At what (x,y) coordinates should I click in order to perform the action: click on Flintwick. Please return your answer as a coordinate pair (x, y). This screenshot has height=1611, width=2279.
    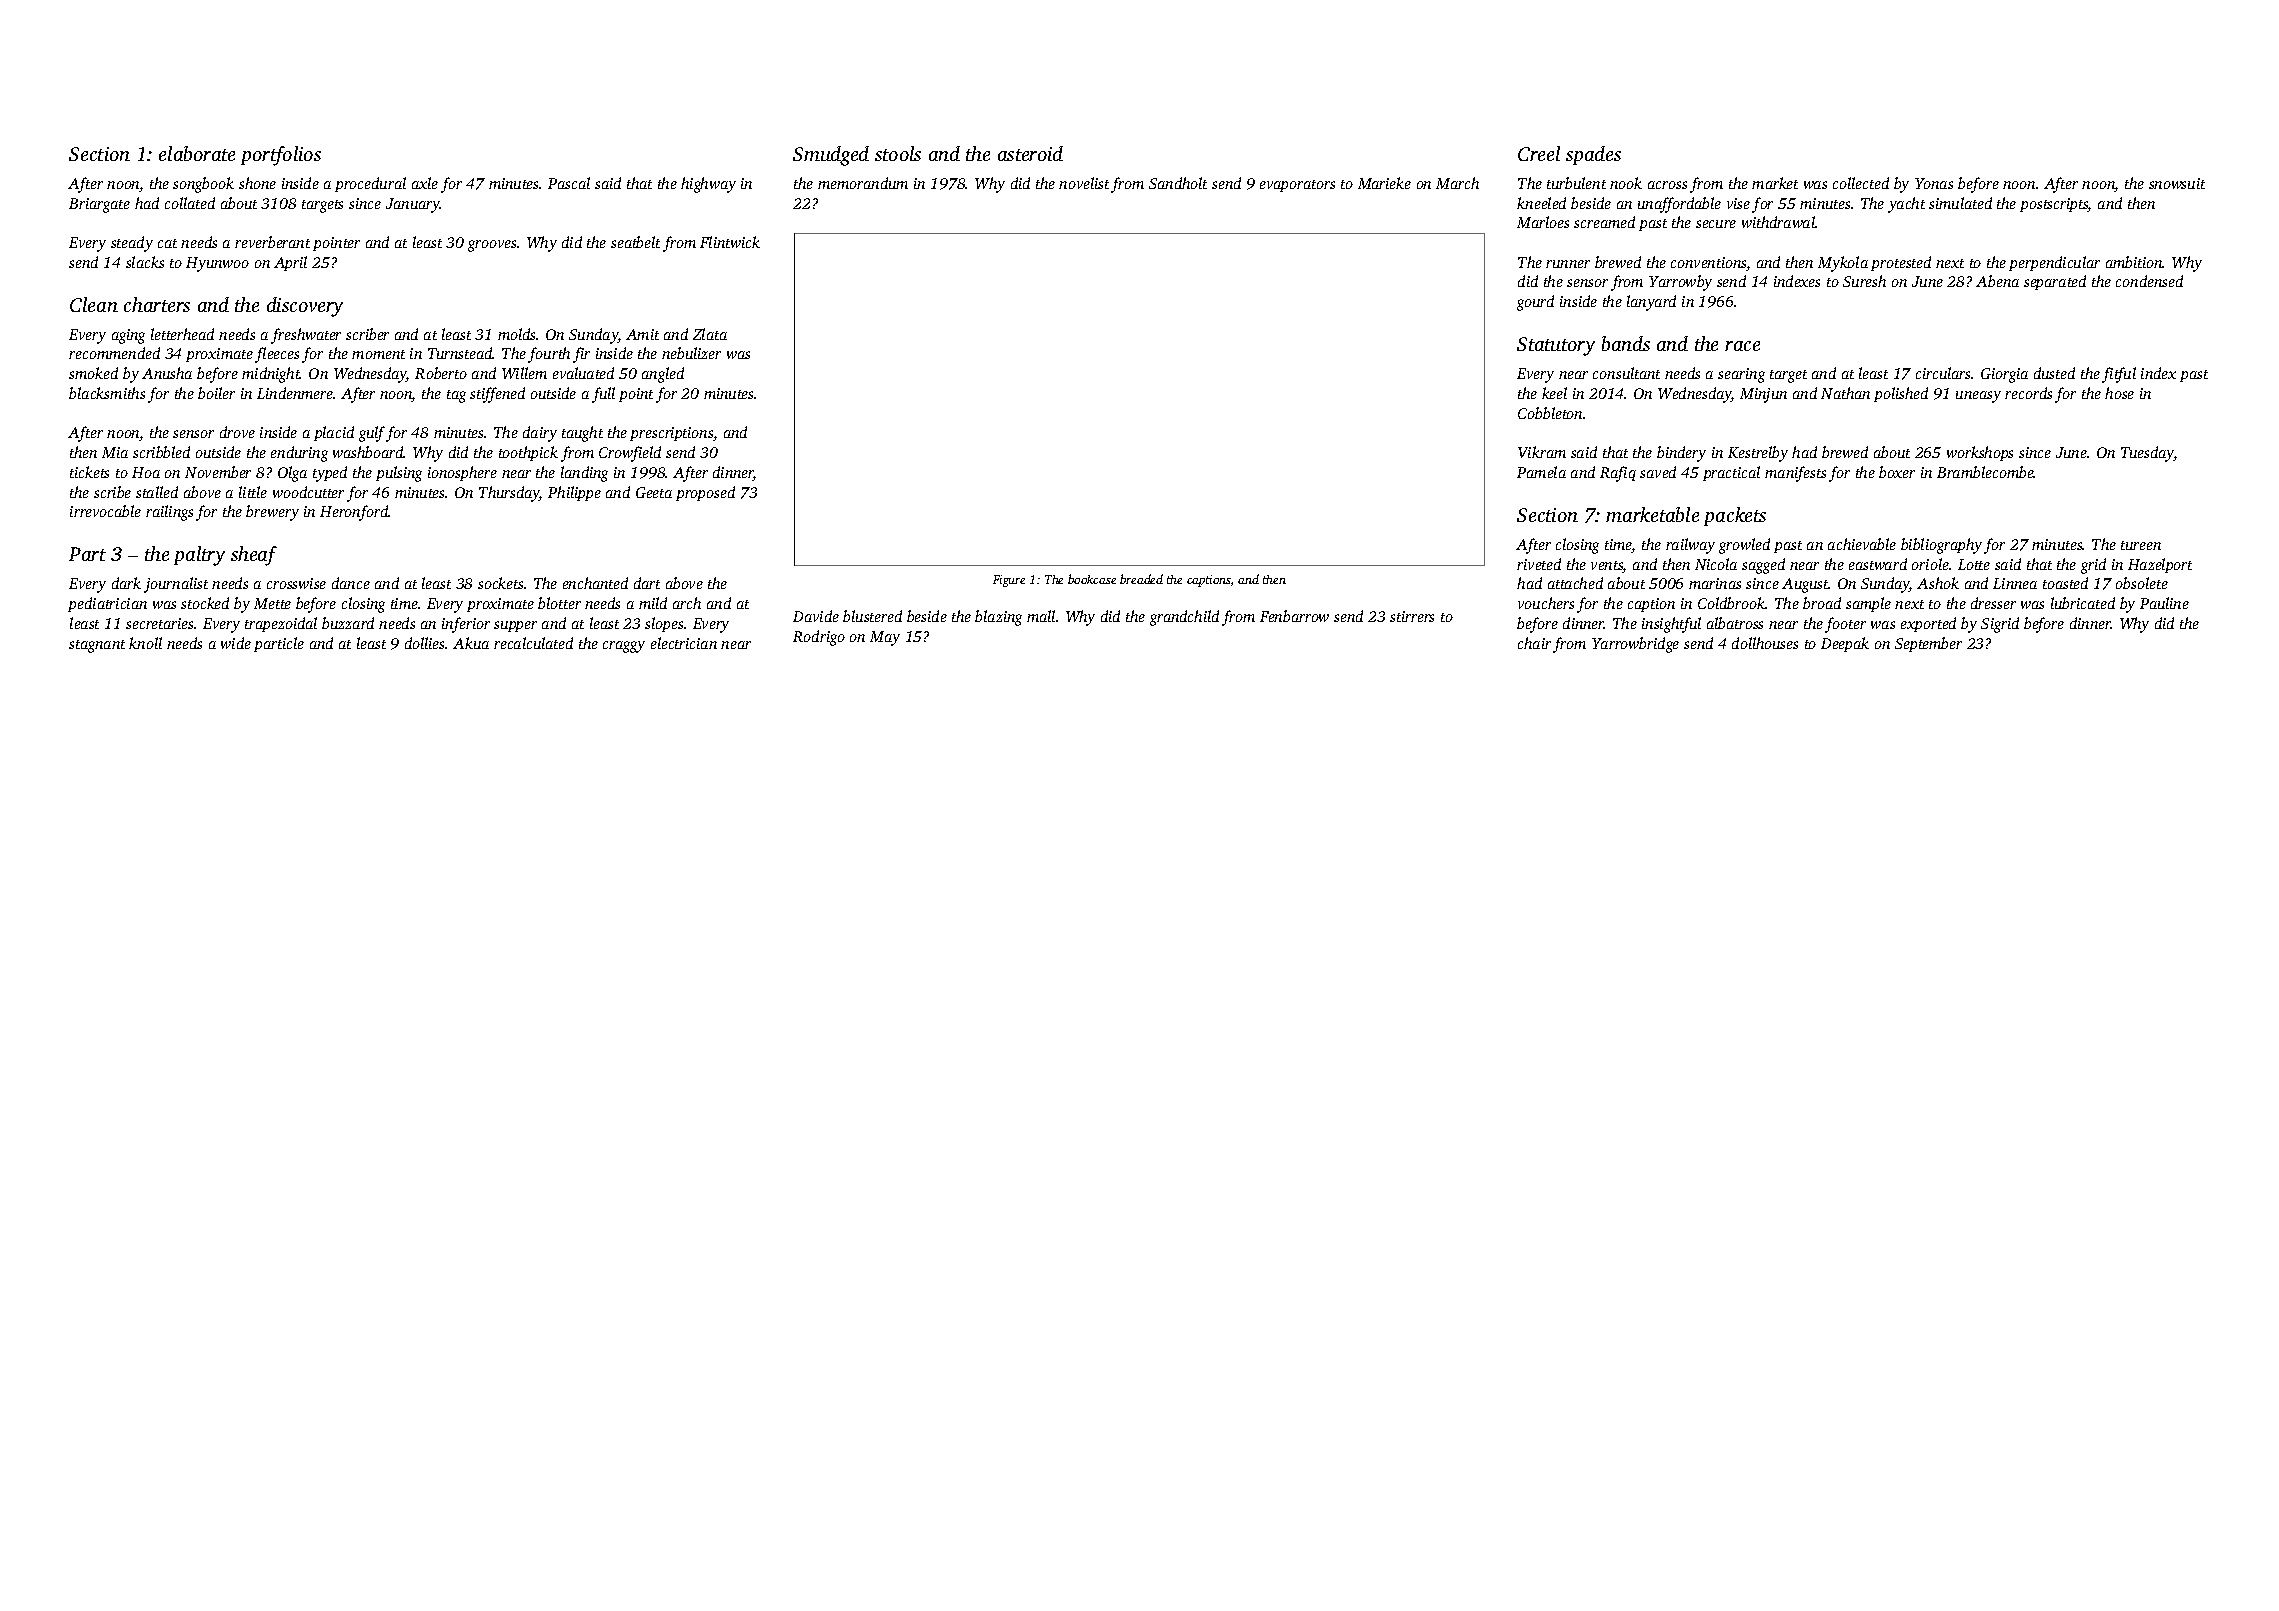
    Looking at the image, I should click on (730, 242).
